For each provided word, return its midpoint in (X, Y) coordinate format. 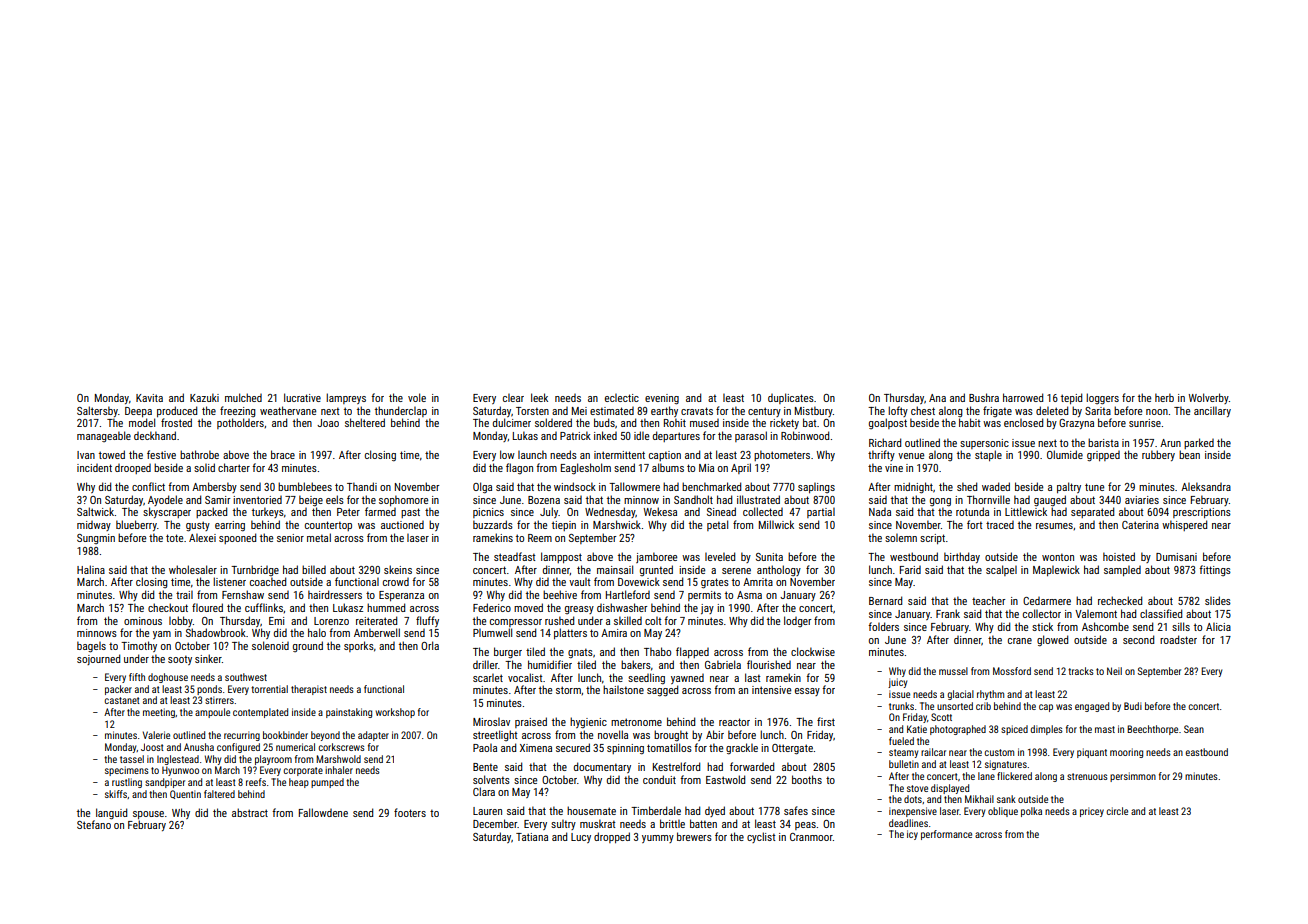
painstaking (349, 713)
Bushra (984, 397)
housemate (591, 810)
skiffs (116, 794)
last (752, 677)
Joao (328, 423)
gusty (198, 526)
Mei (579, 411)
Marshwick (617, 524)
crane (1020, 641)
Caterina (1140, 525)
